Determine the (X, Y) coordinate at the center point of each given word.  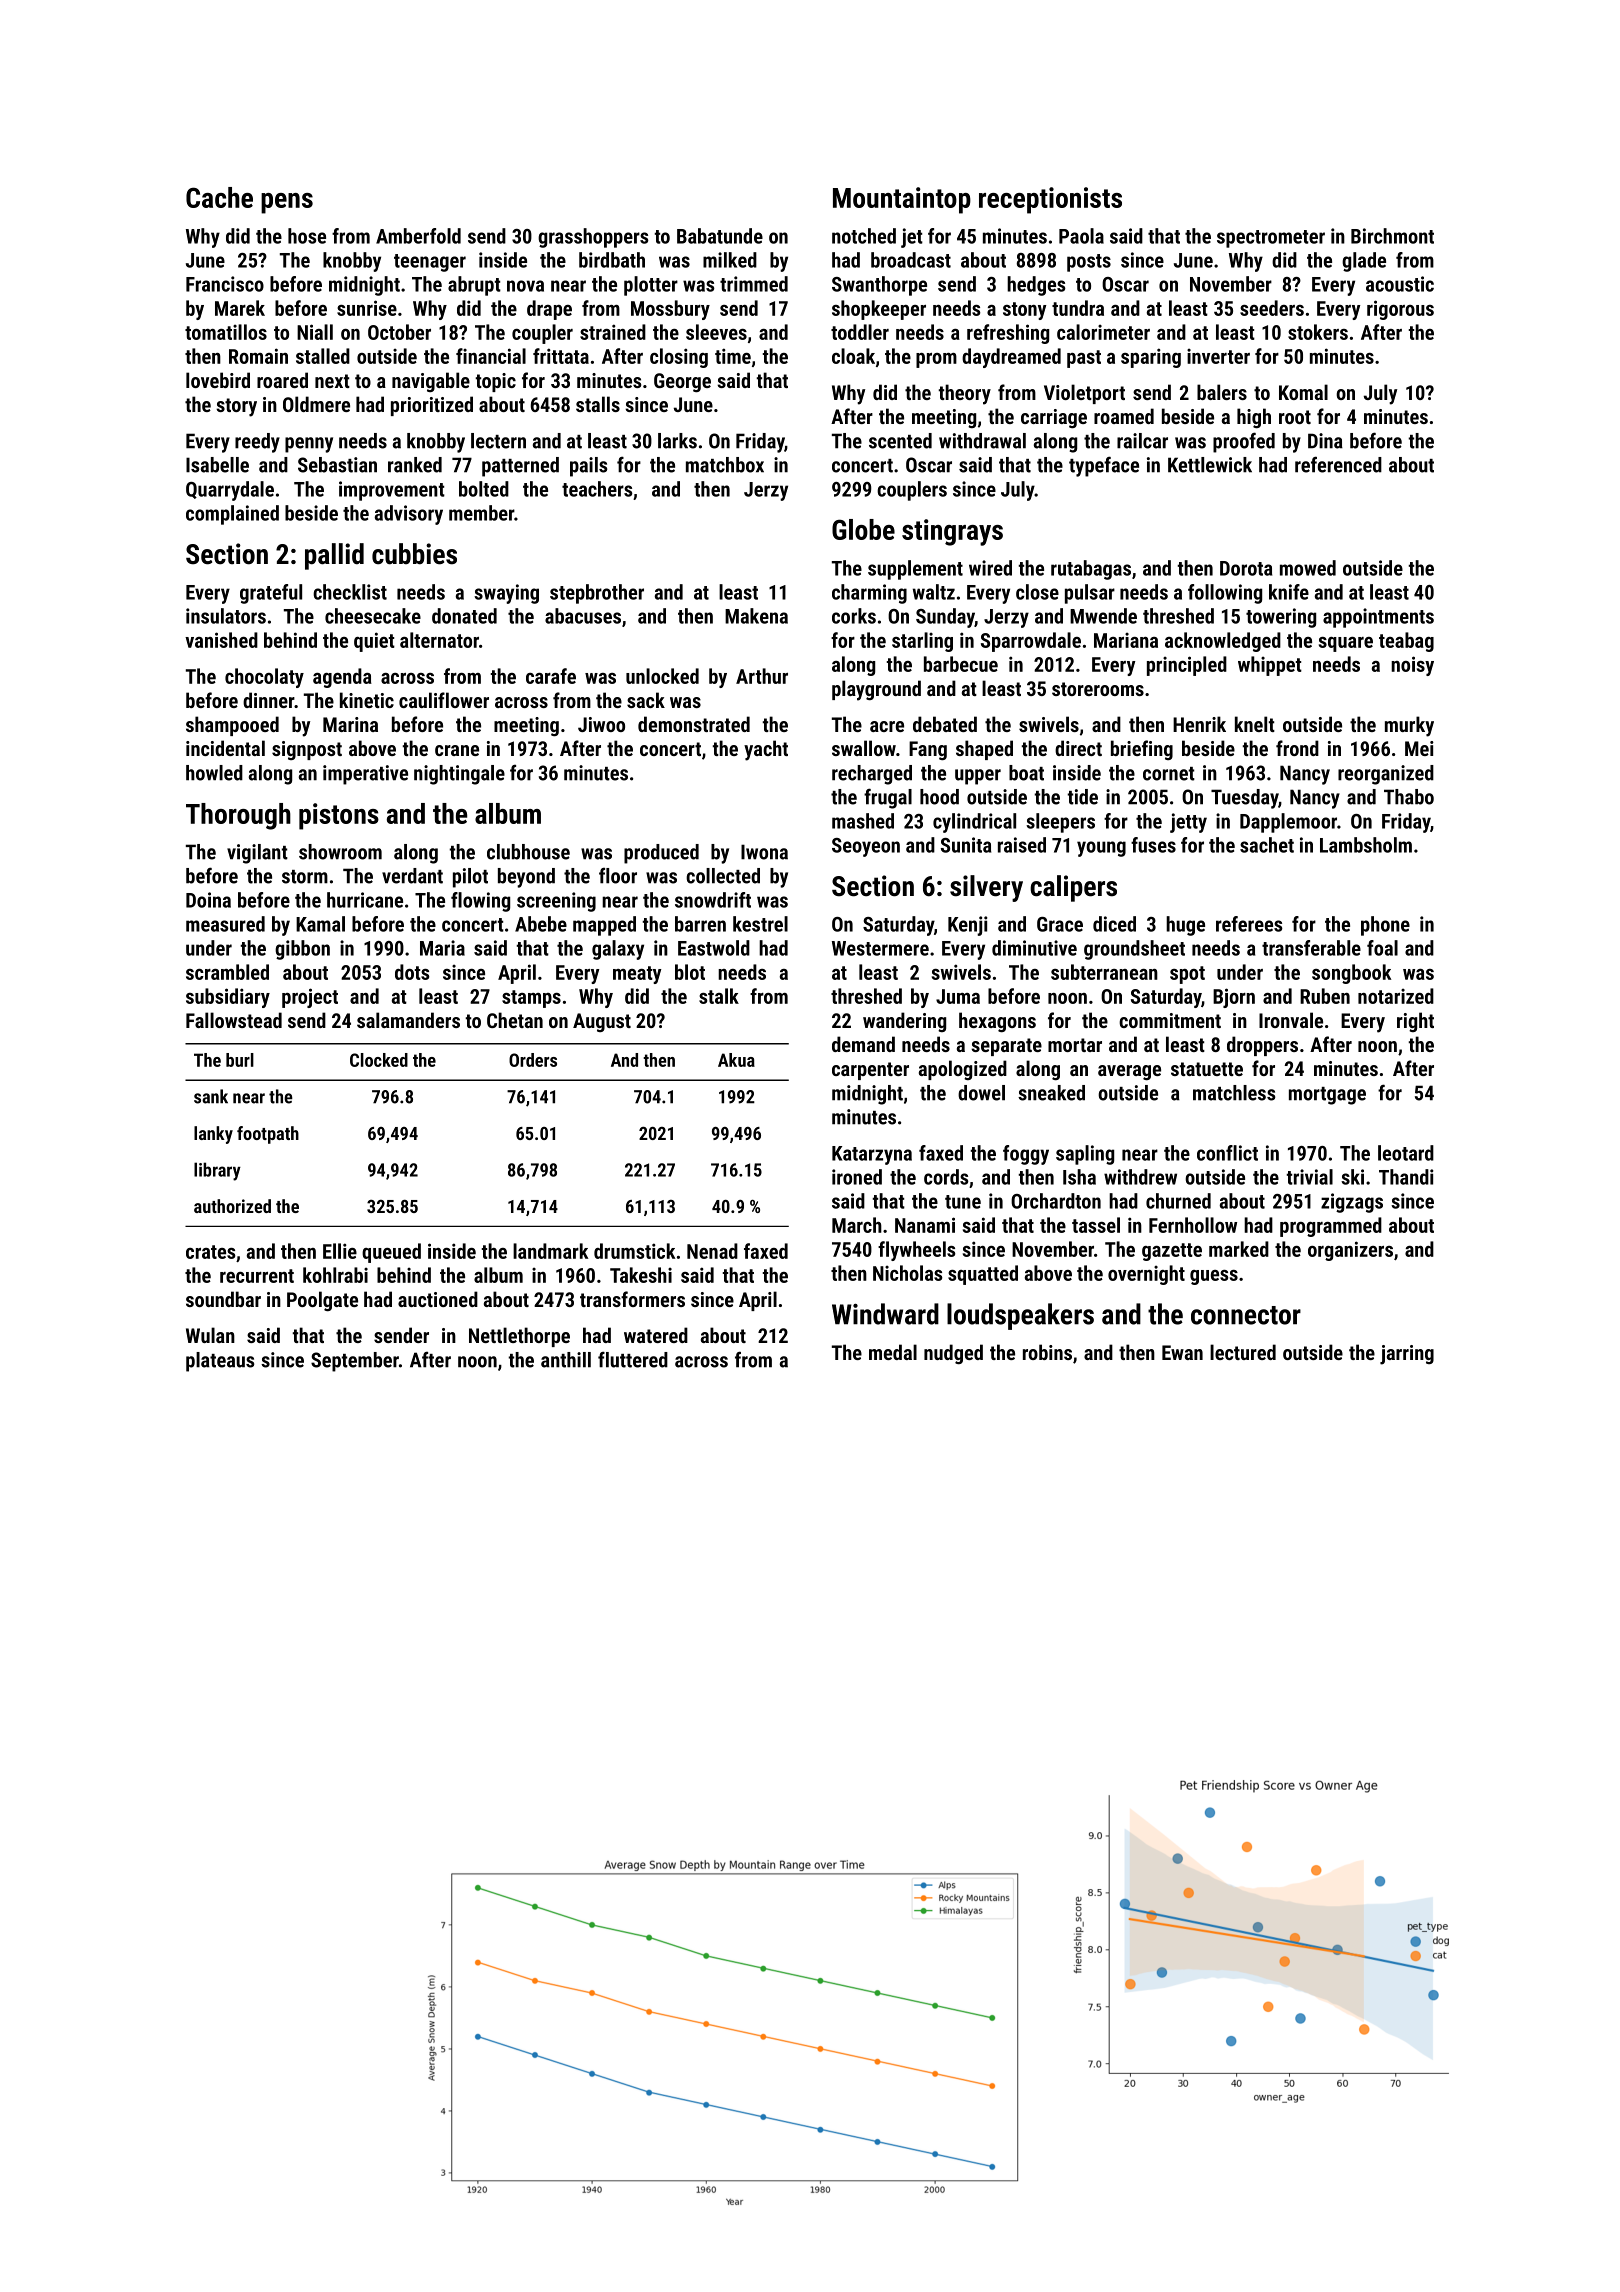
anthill (566, 1360)
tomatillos (226, 332)
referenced (1338, 464)
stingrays (952, 532)
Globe (863, 529)
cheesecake (373, 616)
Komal (1303, 392)
